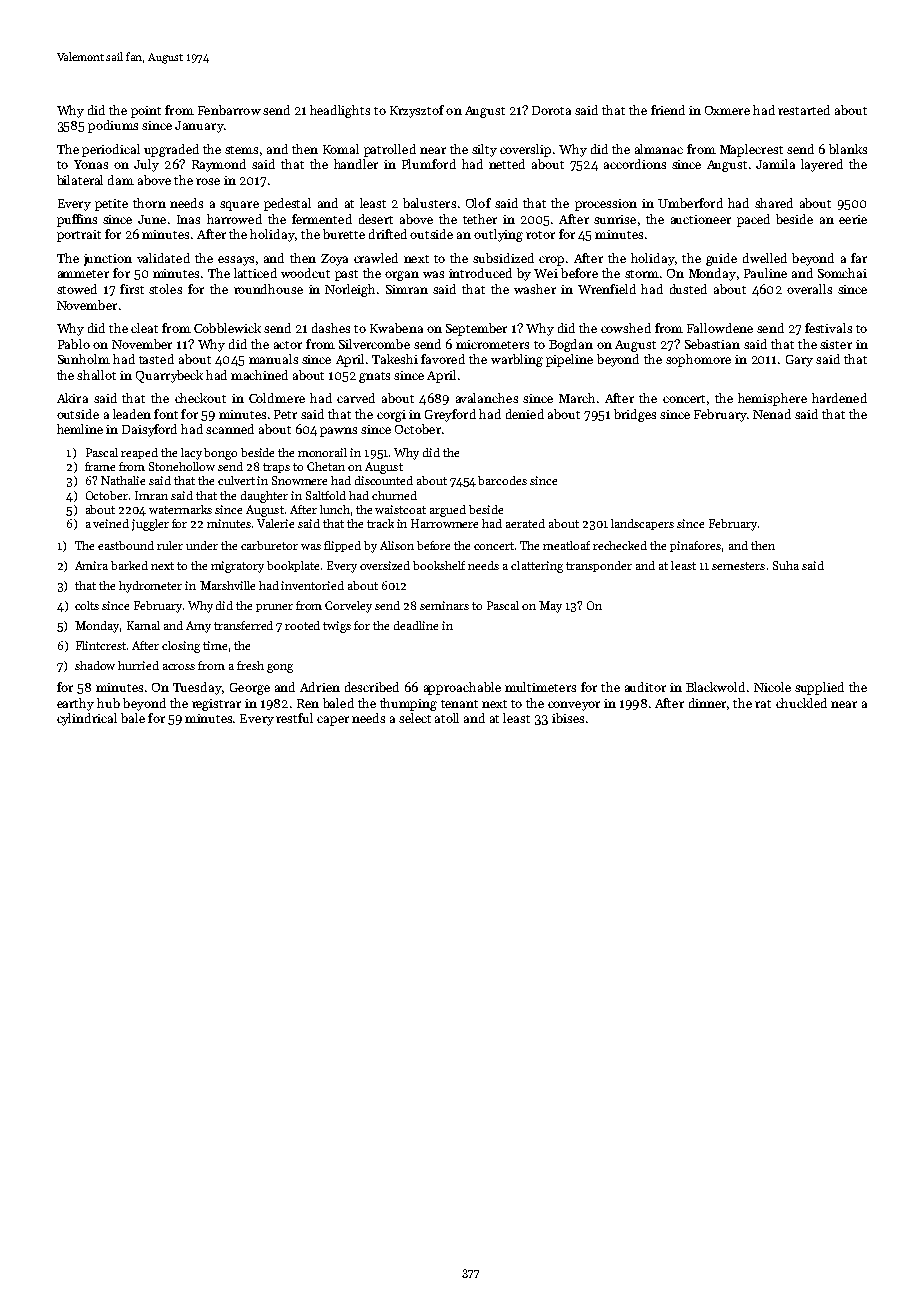 The height and width of the screenshot is (1308, 924). Describe the element at coordinates (525, 523) in the screenshot. I see `aerated` at that location.
